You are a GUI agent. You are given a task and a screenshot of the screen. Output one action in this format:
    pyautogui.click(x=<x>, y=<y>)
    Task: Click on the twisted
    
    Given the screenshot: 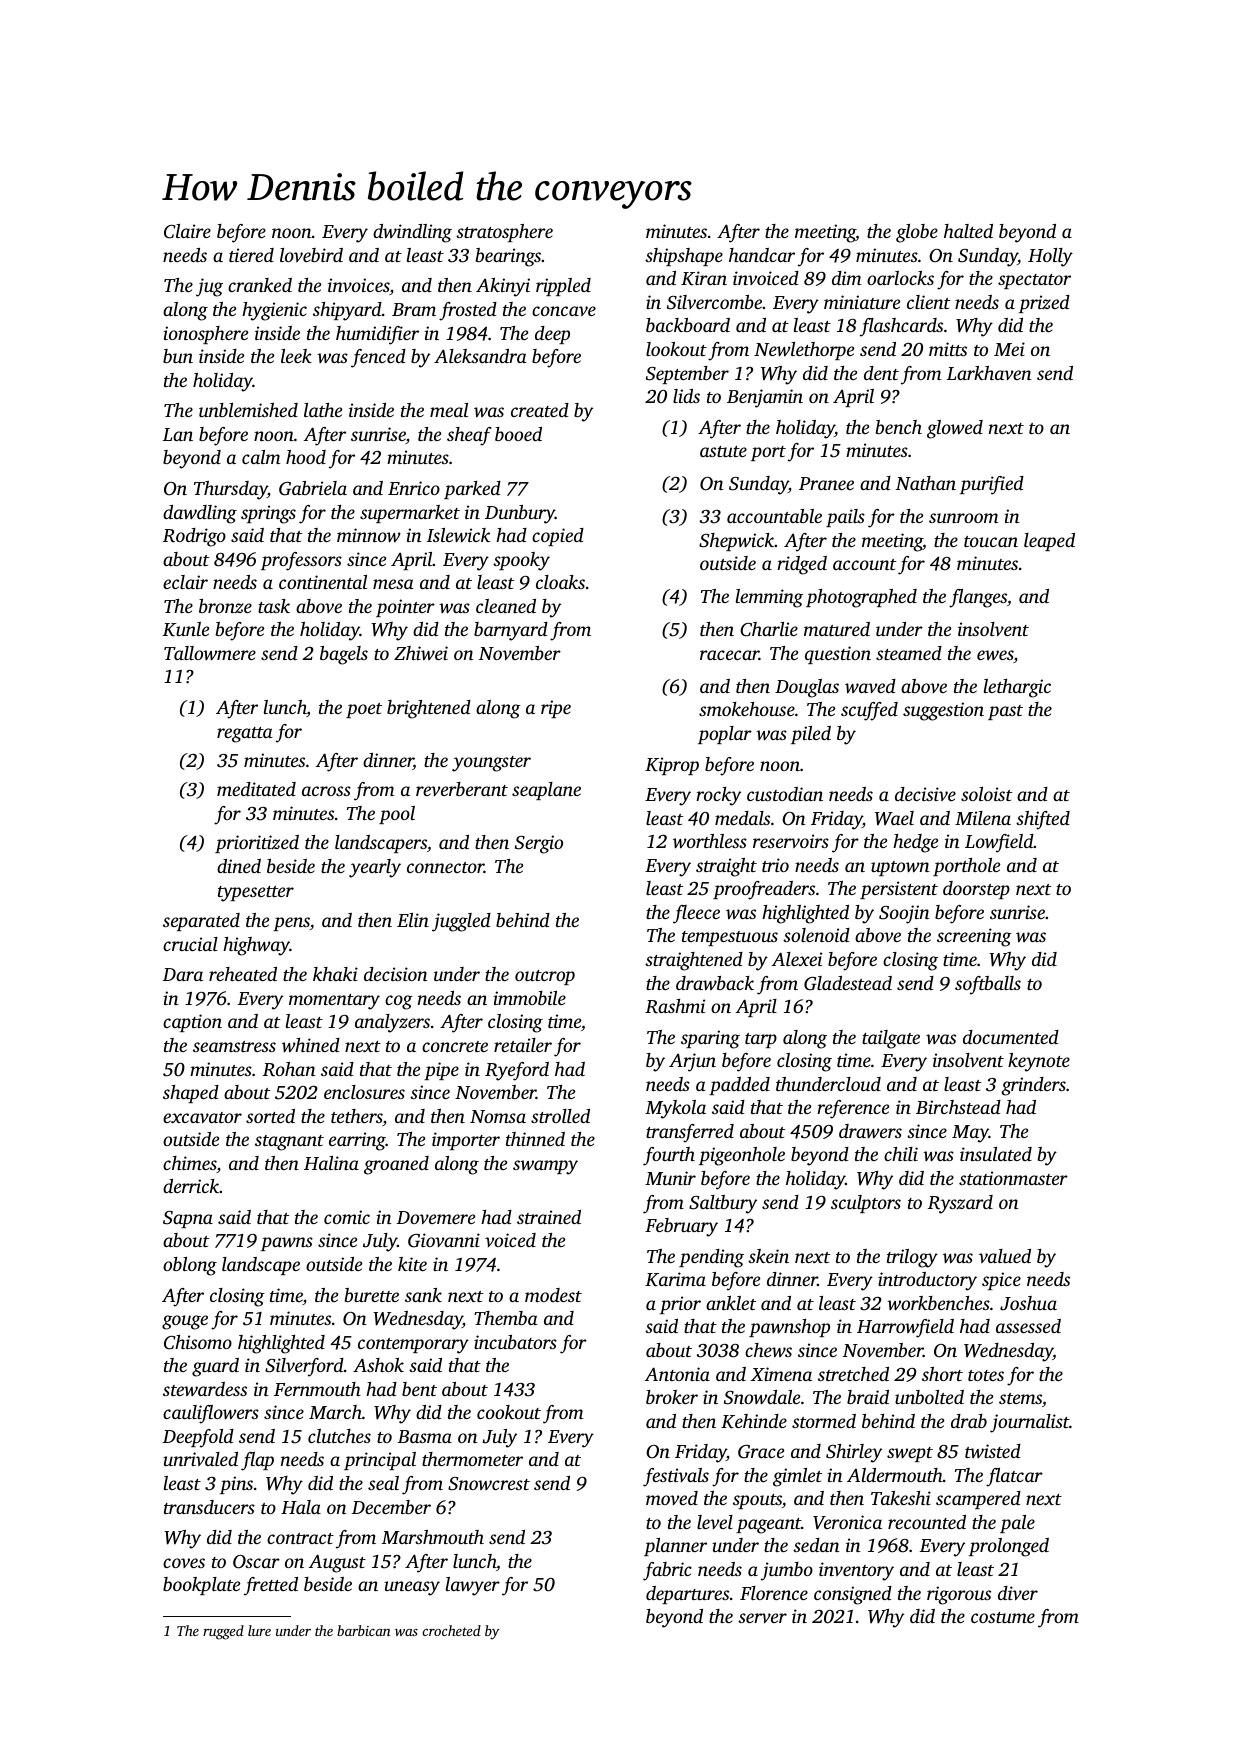 What is the action you would take?
    pyautogui.click(x=993, y=1451)
